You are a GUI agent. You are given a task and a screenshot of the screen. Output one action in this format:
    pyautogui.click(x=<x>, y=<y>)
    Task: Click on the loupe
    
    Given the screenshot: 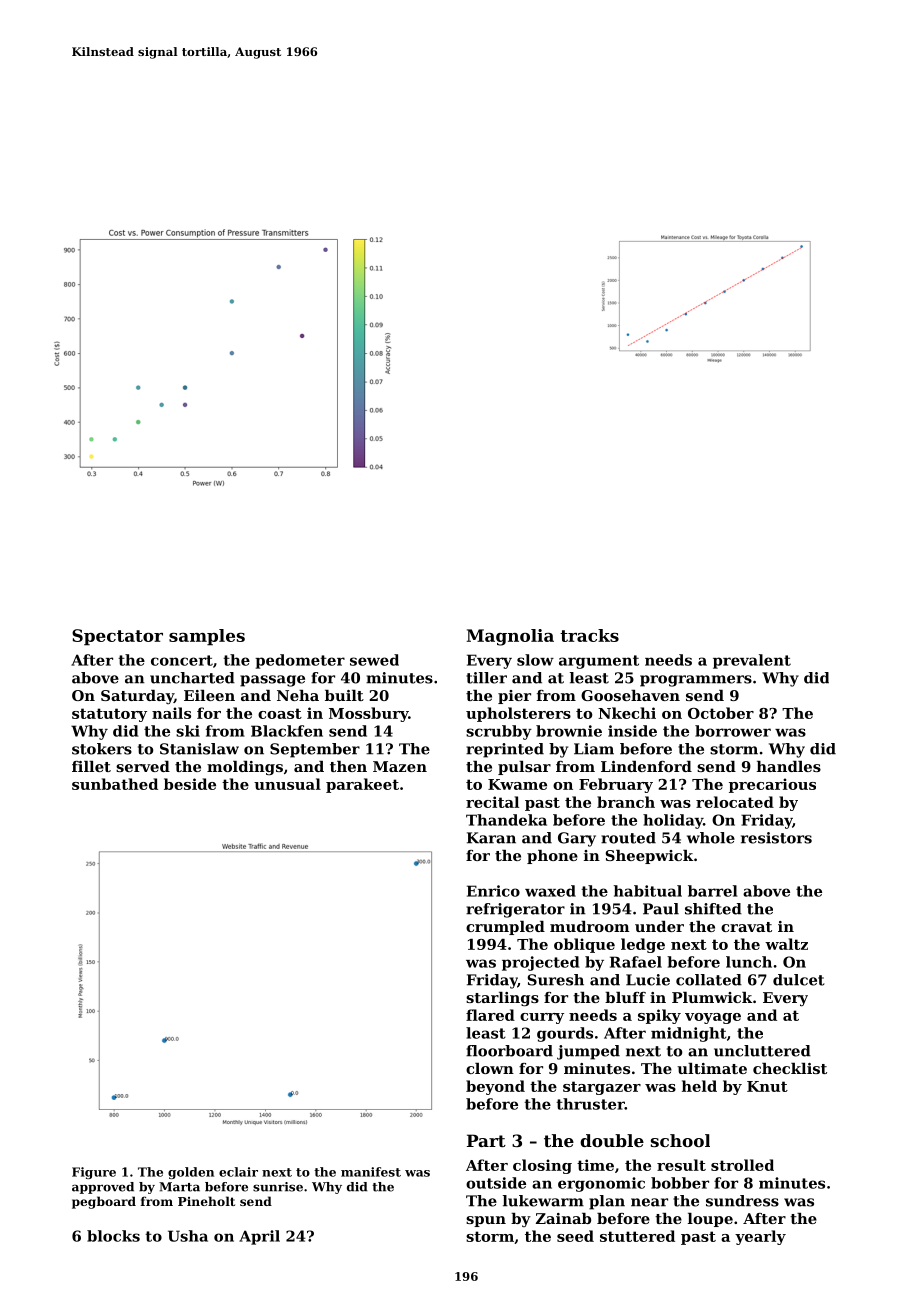 What is the action you would take?
    pyautogui.click(x=710, y=1220)
